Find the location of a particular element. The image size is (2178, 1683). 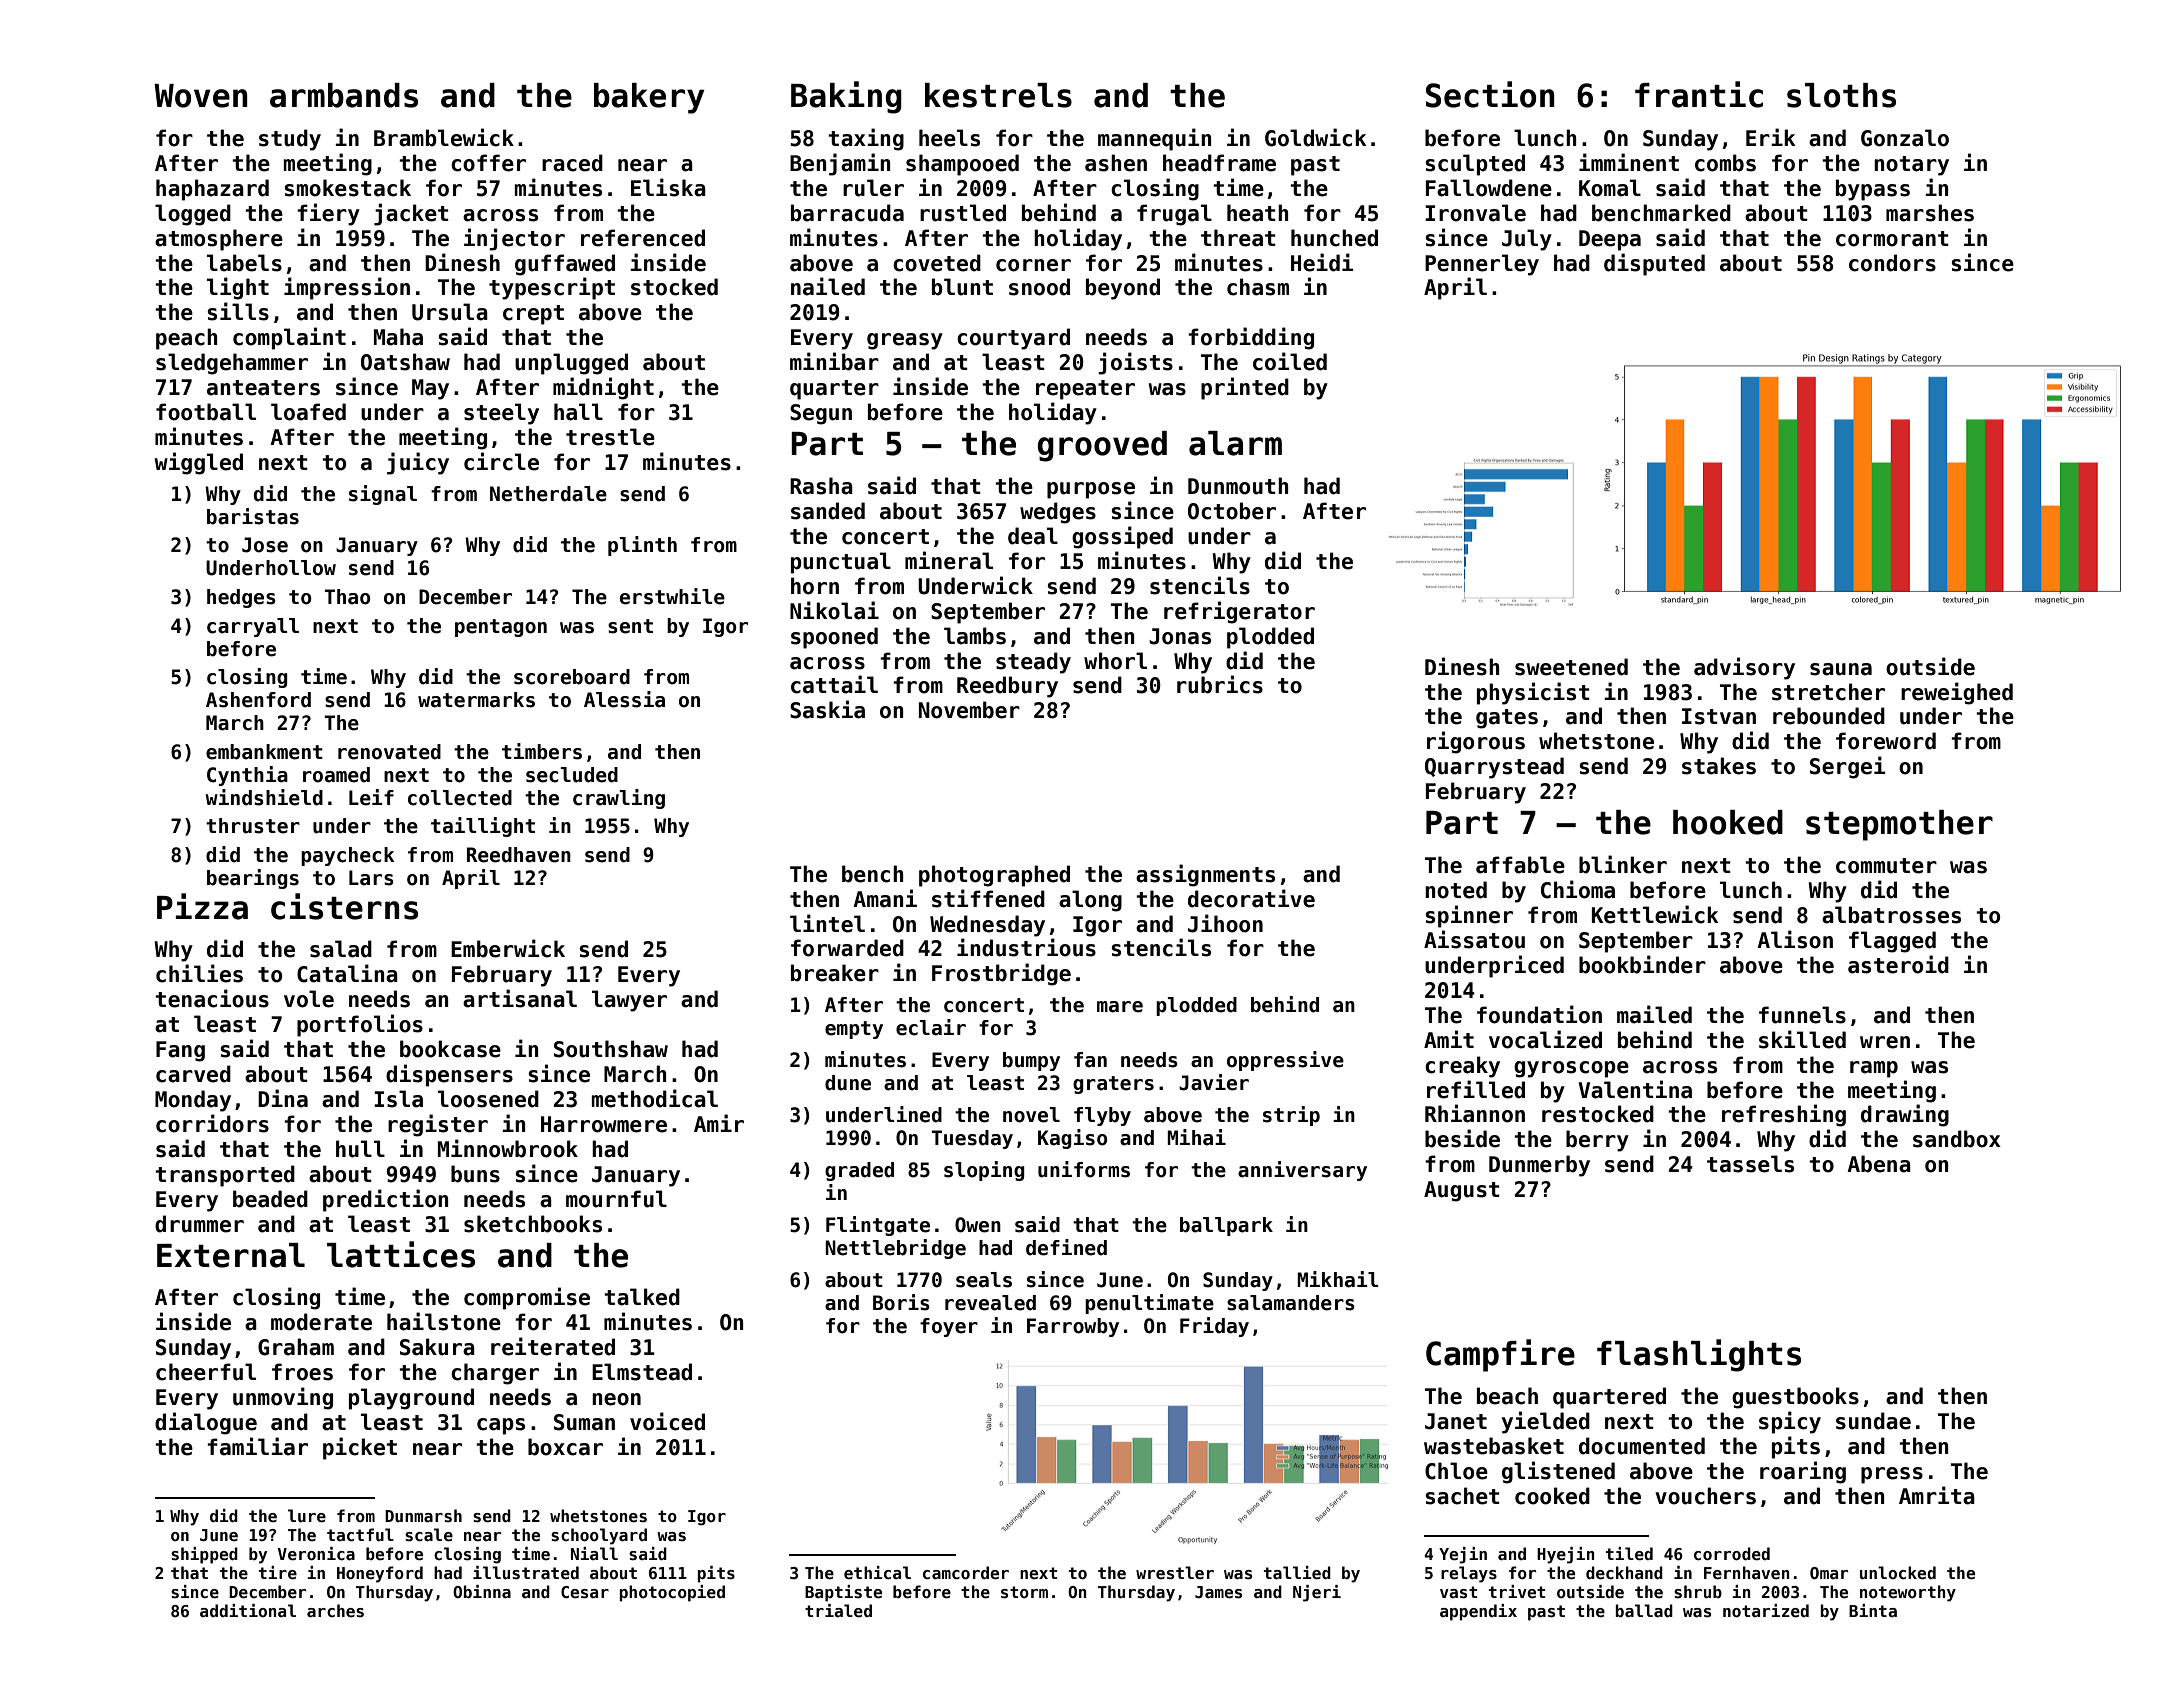

industrious is located at coordinates (1026, 947).
